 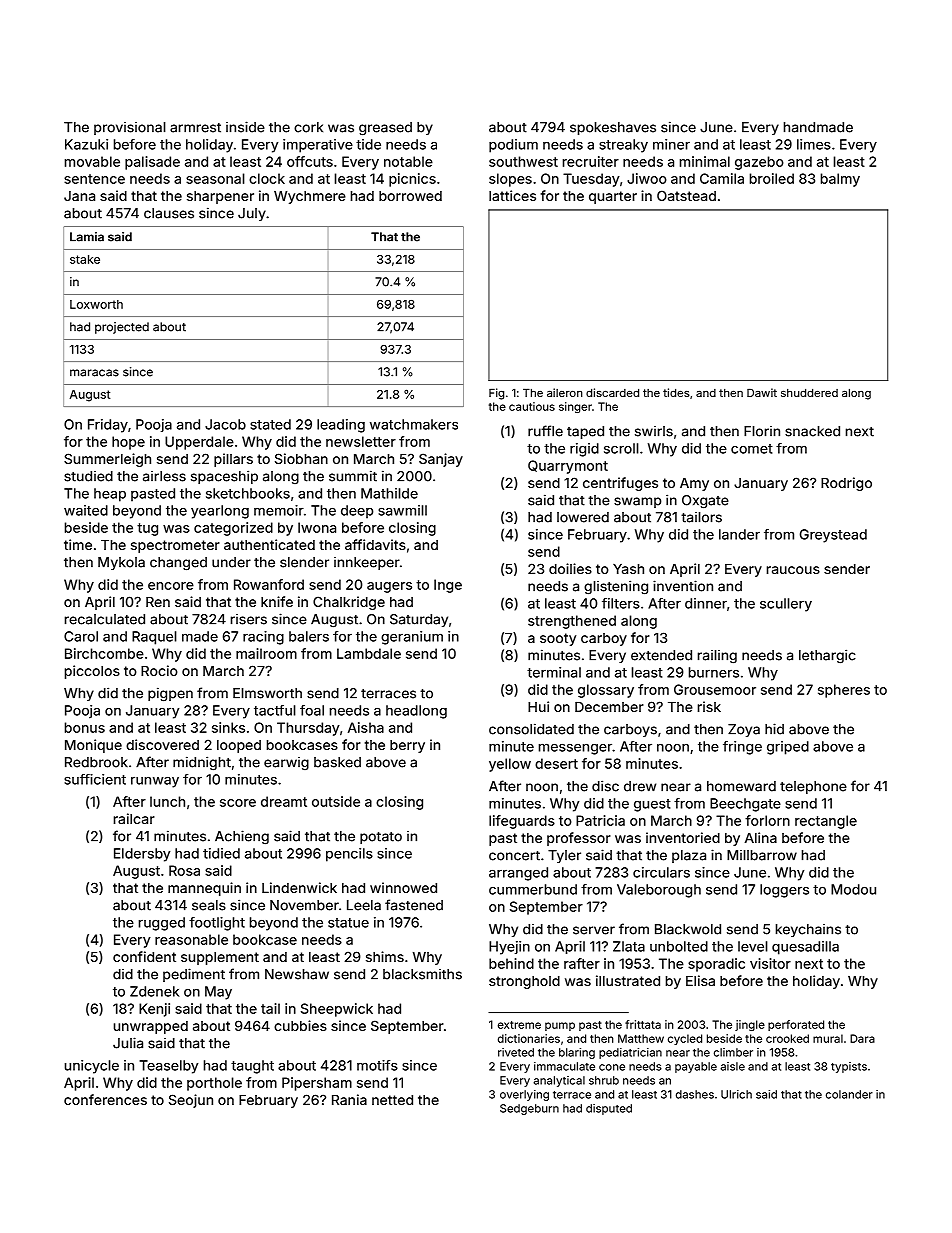 What do you see at coordinates (245, 127) in the image?
I see `inside` at bounding box center [245, 127].
